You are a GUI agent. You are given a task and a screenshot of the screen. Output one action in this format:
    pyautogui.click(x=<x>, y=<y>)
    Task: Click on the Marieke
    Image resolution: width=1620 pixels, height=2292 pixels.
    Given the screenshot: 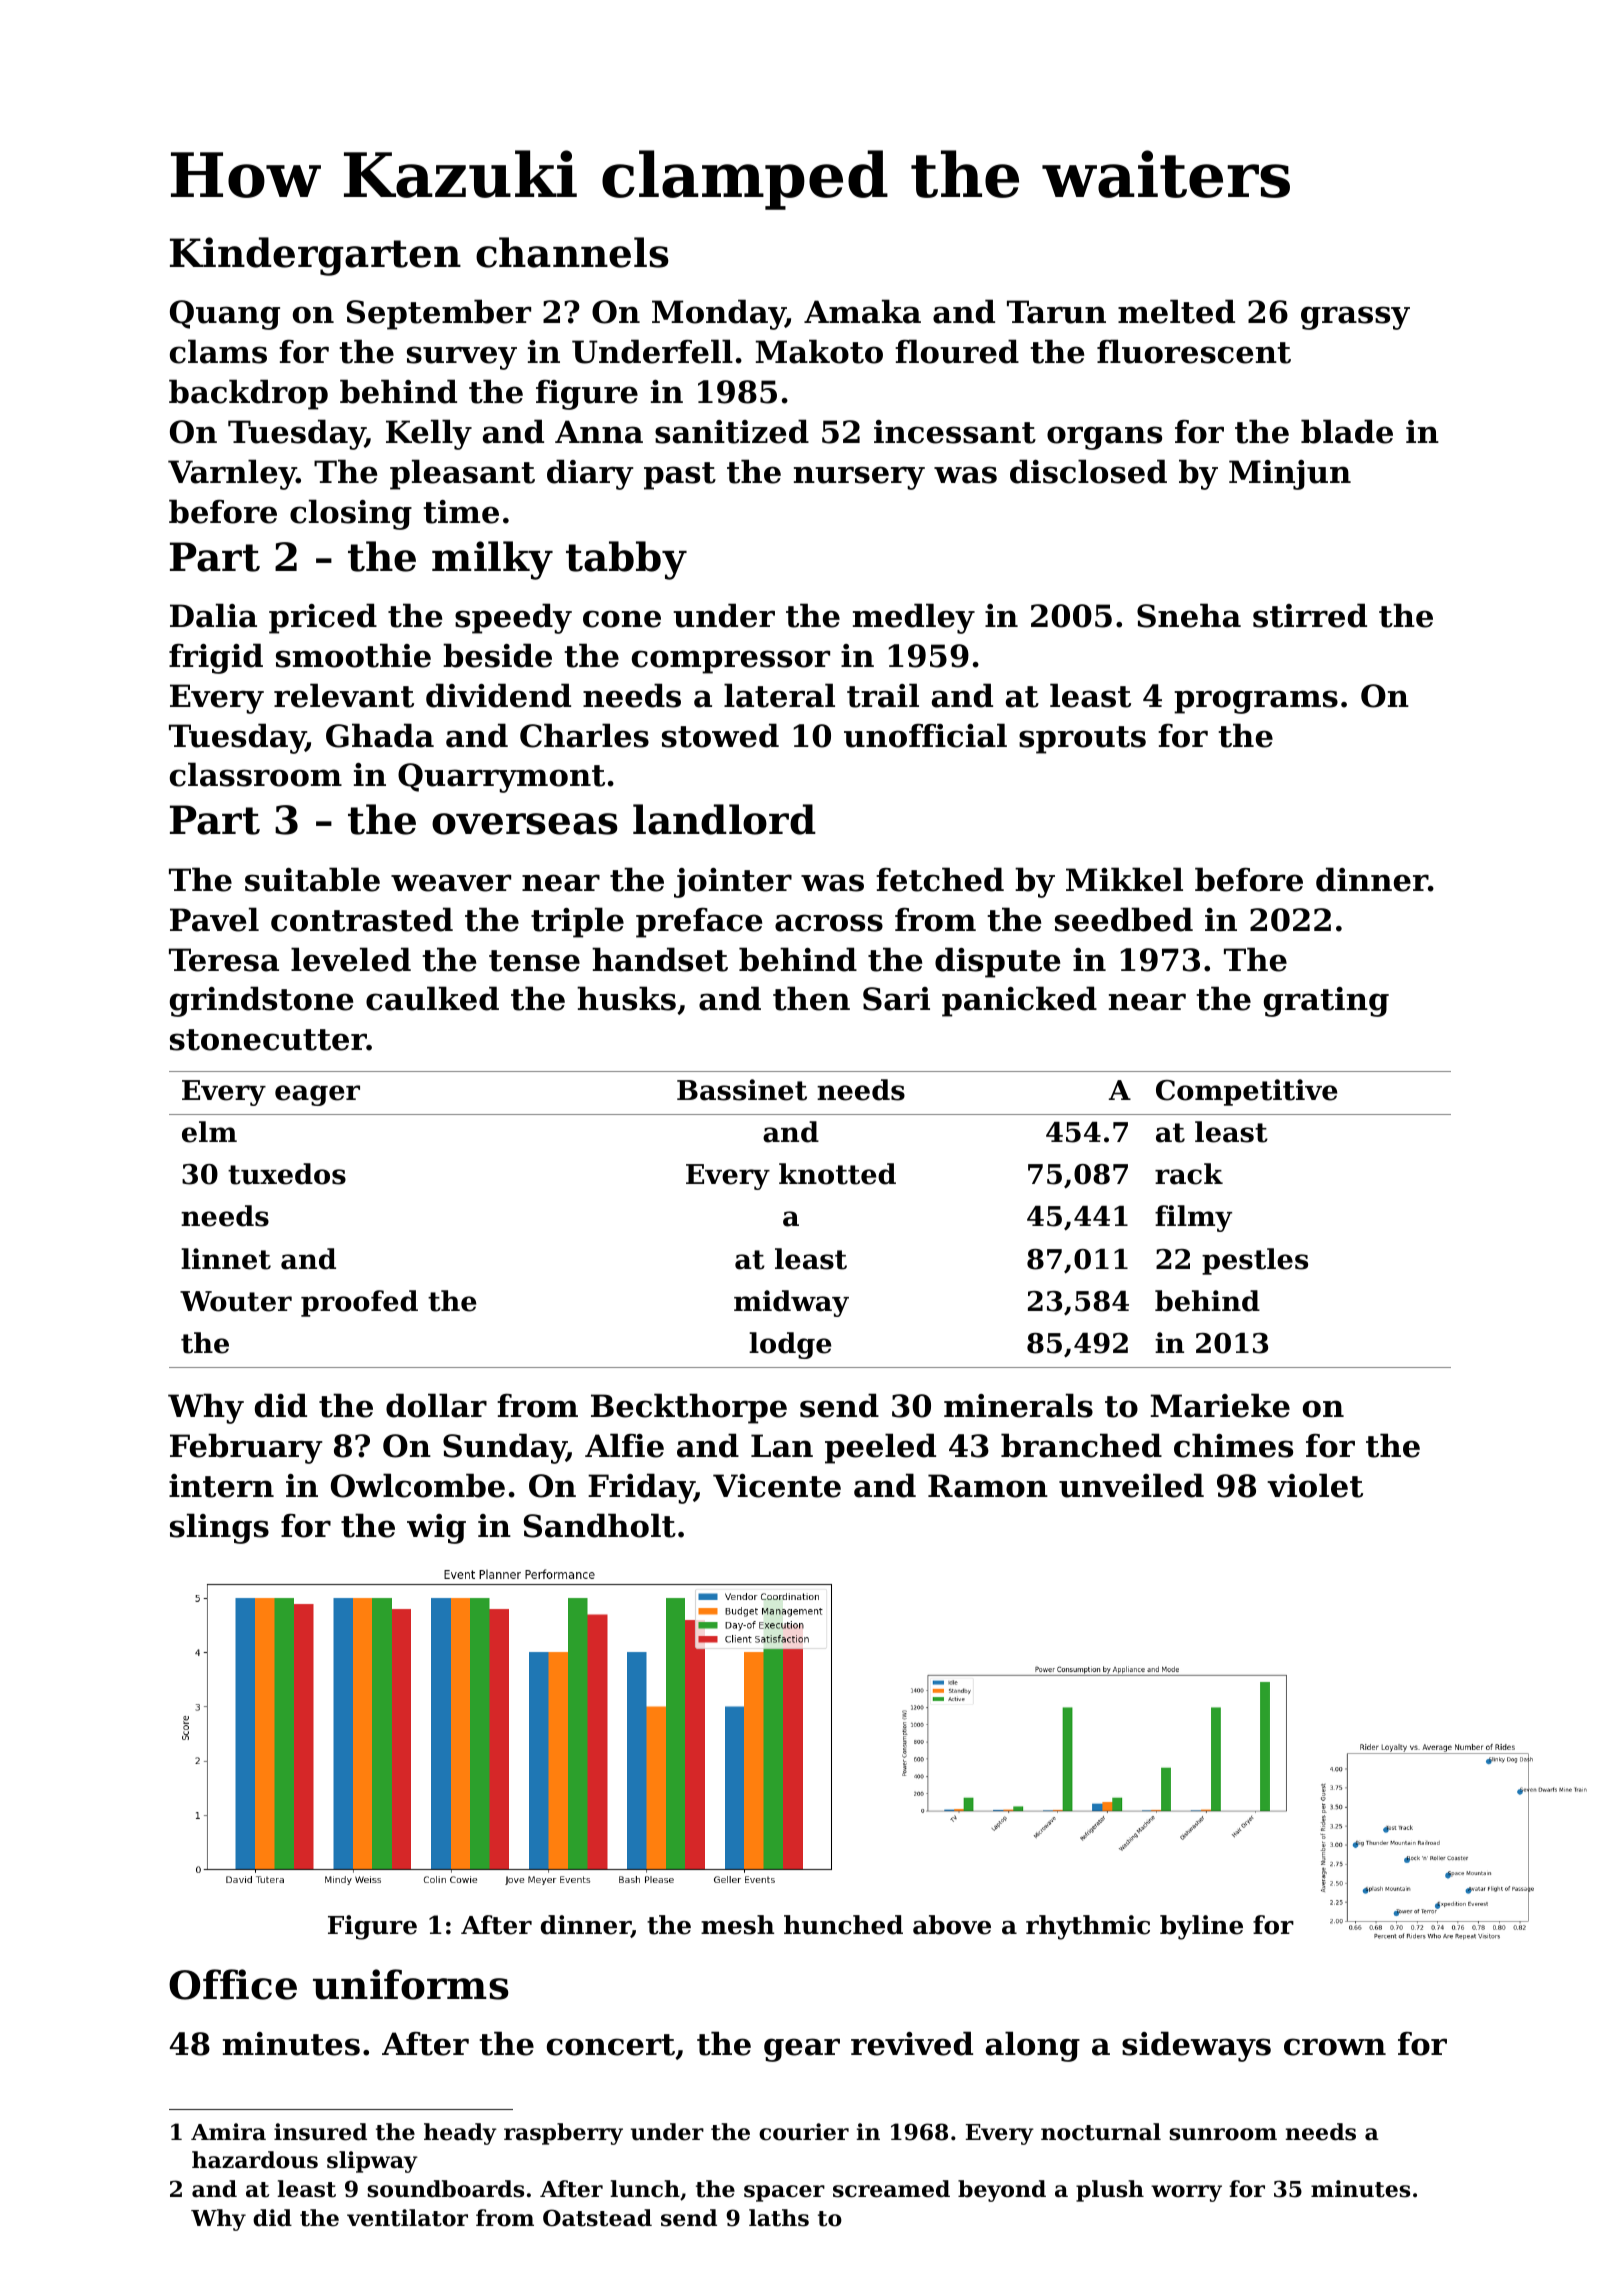 What is the action you would take?
    pyautogui.click(x=1220, y=1405)
